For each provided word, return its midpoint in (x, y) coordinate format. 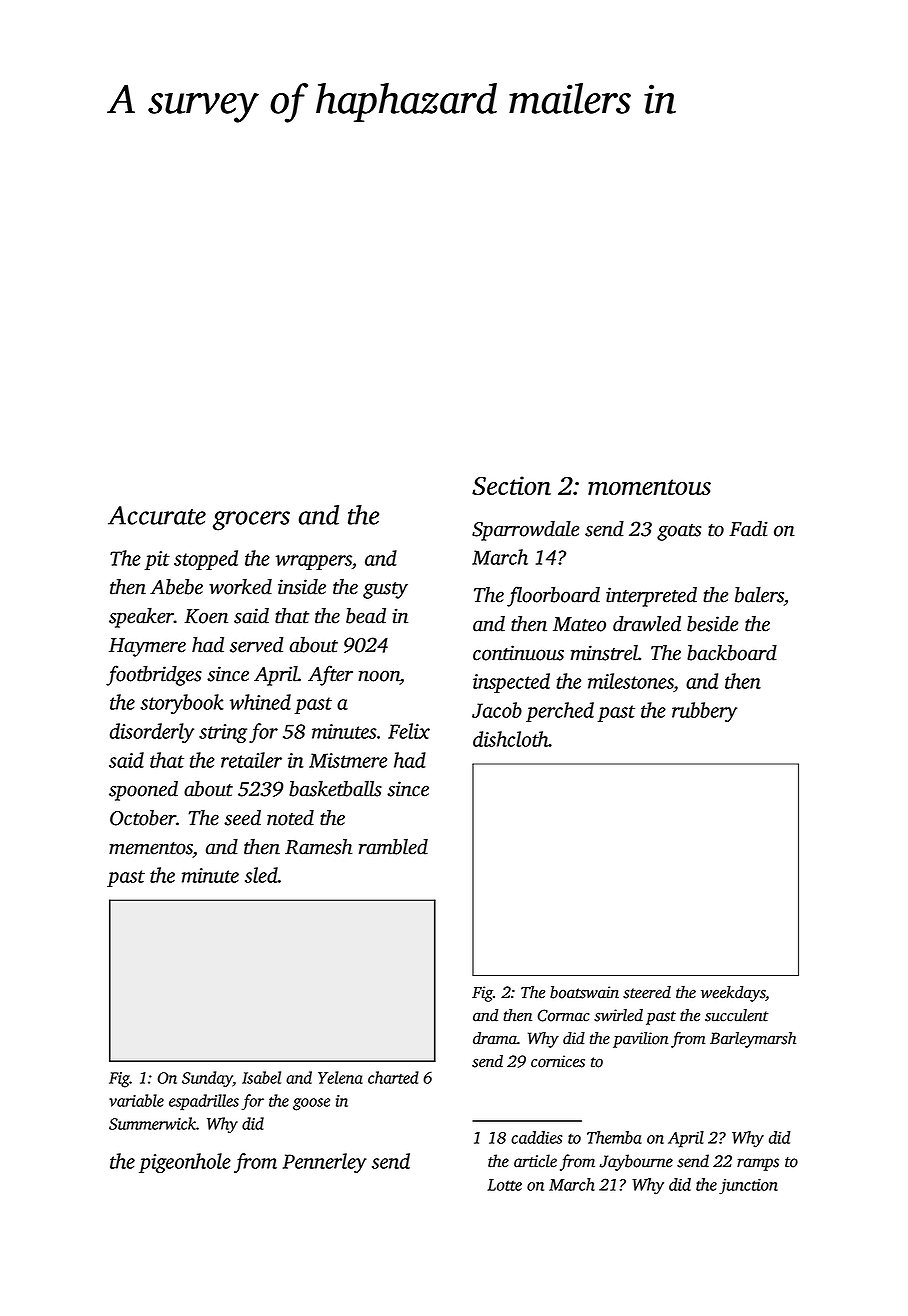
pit (157, 560)
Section (511, 485)
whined (260, 702)
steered (647, 992)
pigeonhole (185, 1163)
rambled (393, 847)
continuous (518, 653)
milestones (631, 681)
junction (748, 1186)
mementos (151, 848)
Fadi (748, 529)
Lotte (504, 1185)
